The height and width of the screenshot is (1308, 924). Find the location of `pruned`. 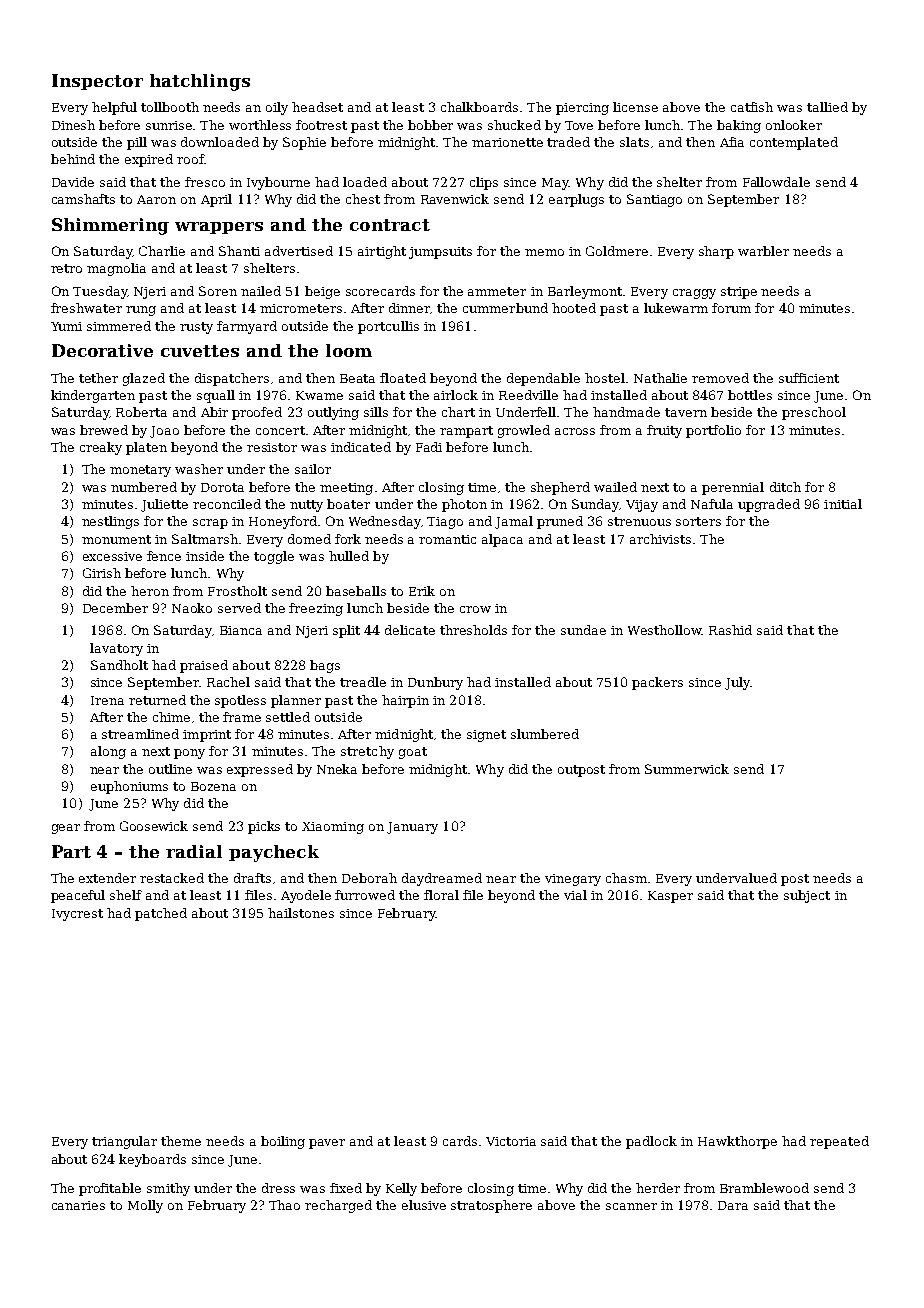

pruned is located at coordinates (560, 522).
